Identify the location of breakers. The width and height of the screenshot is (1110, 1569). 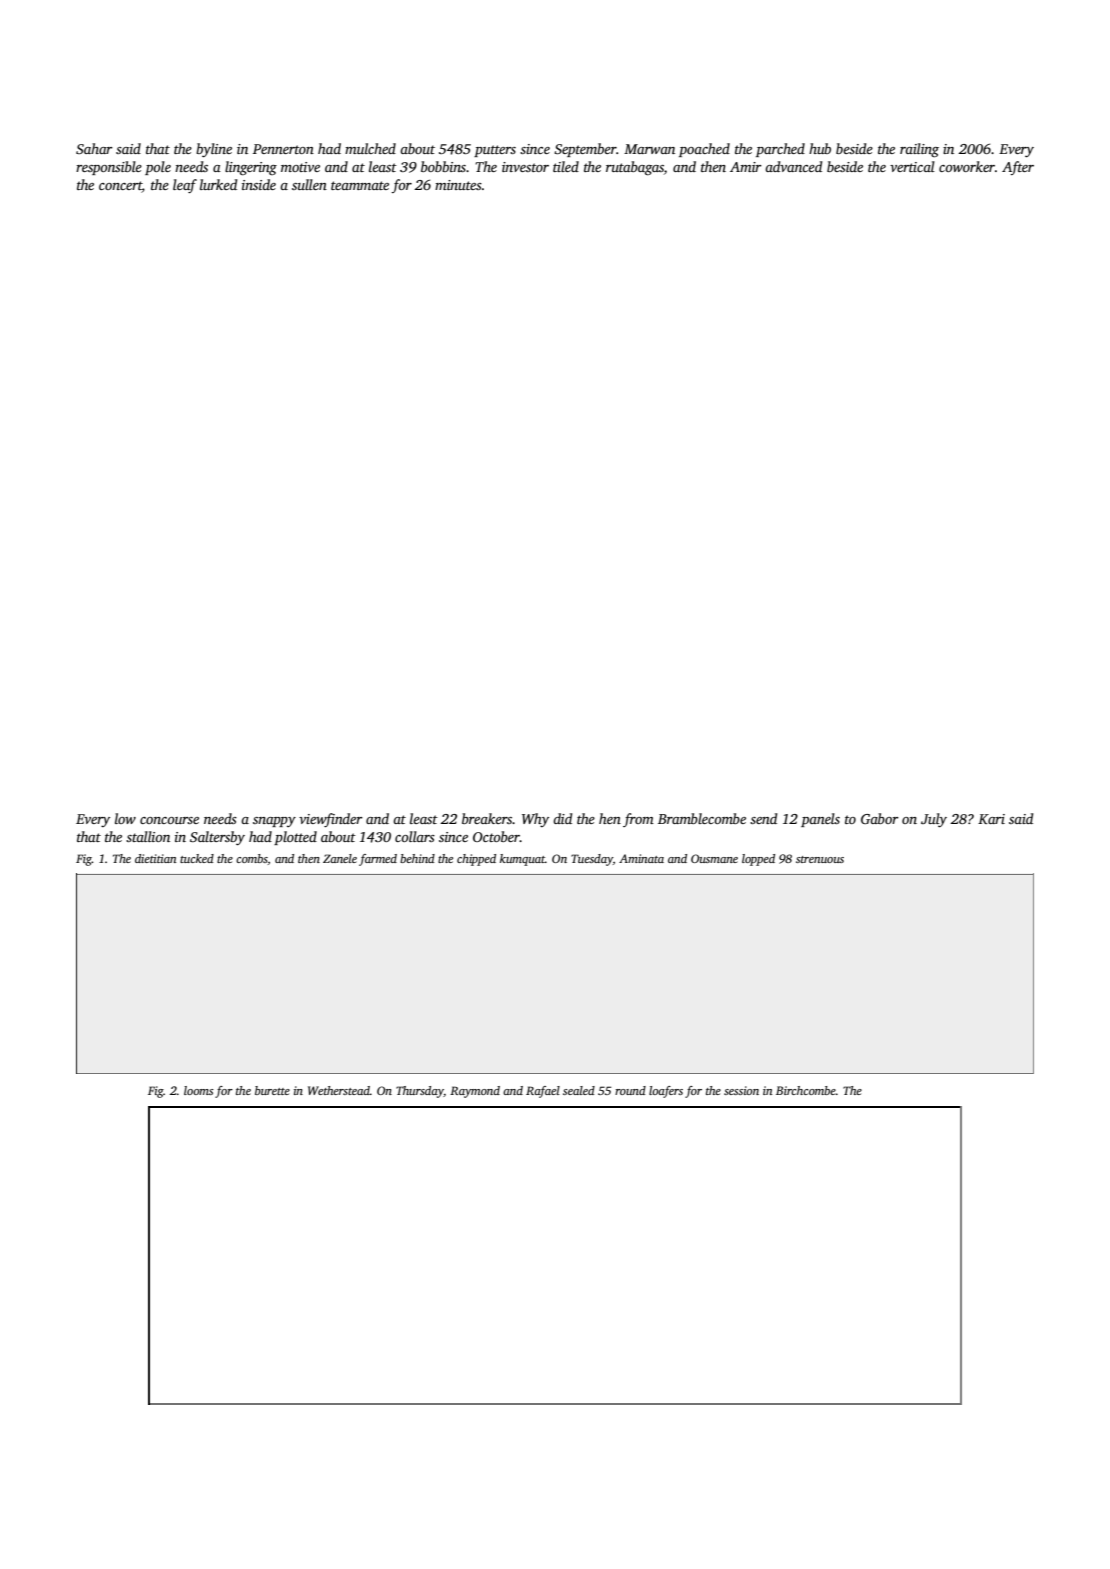
(487, 818).
